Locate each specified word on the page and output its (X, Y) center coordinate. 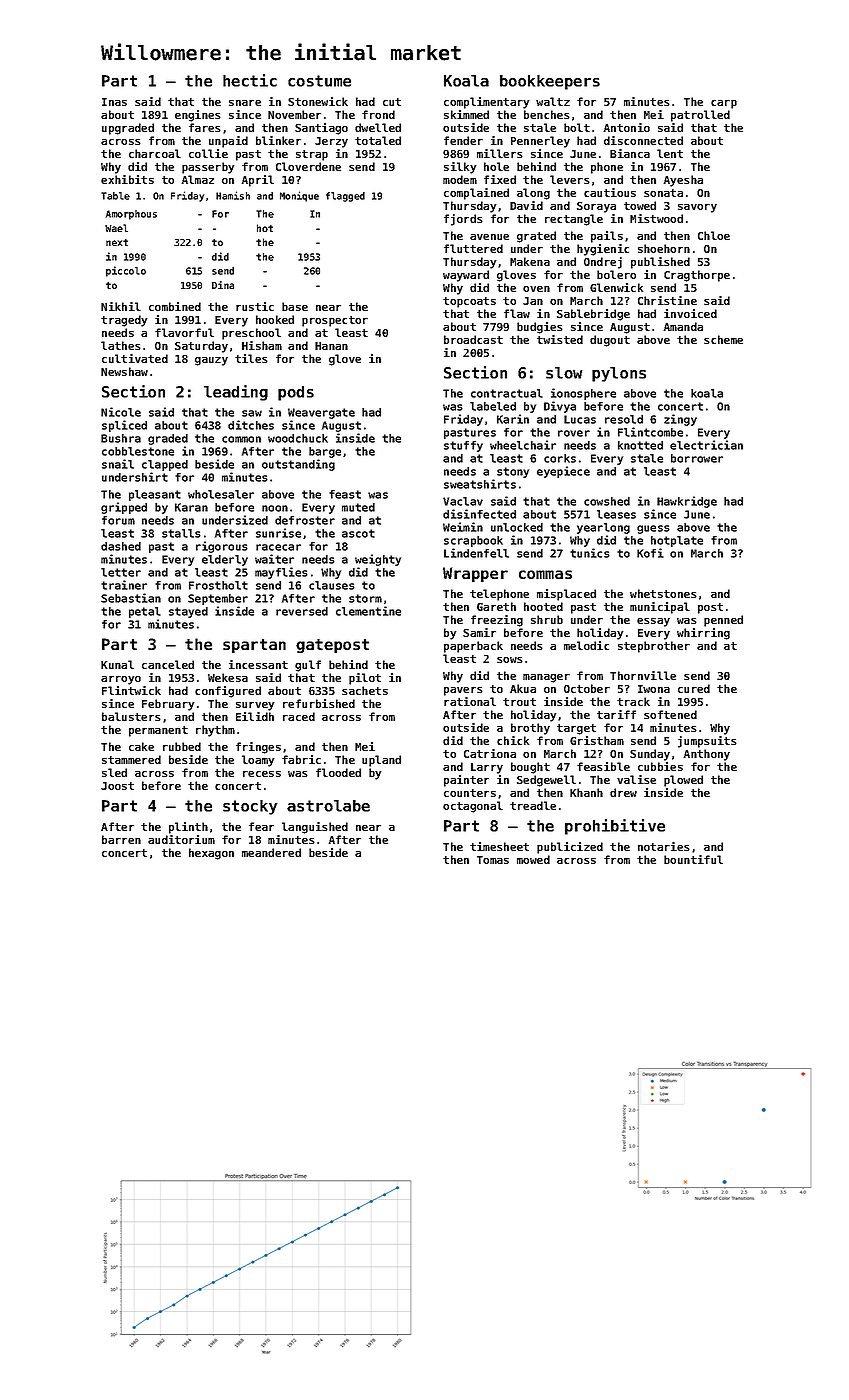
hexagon (211, 854)
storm (365, 598)
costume (319, 81)
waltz (553, 101)
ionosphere (583, 394)
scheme (723, 339)
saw (252, 413)
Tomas (493, 860)
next (117, 242)
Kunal (117, 664)
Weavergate (321, 413)
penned (723, 621)
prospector (335, 321)
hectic (250, 80)
